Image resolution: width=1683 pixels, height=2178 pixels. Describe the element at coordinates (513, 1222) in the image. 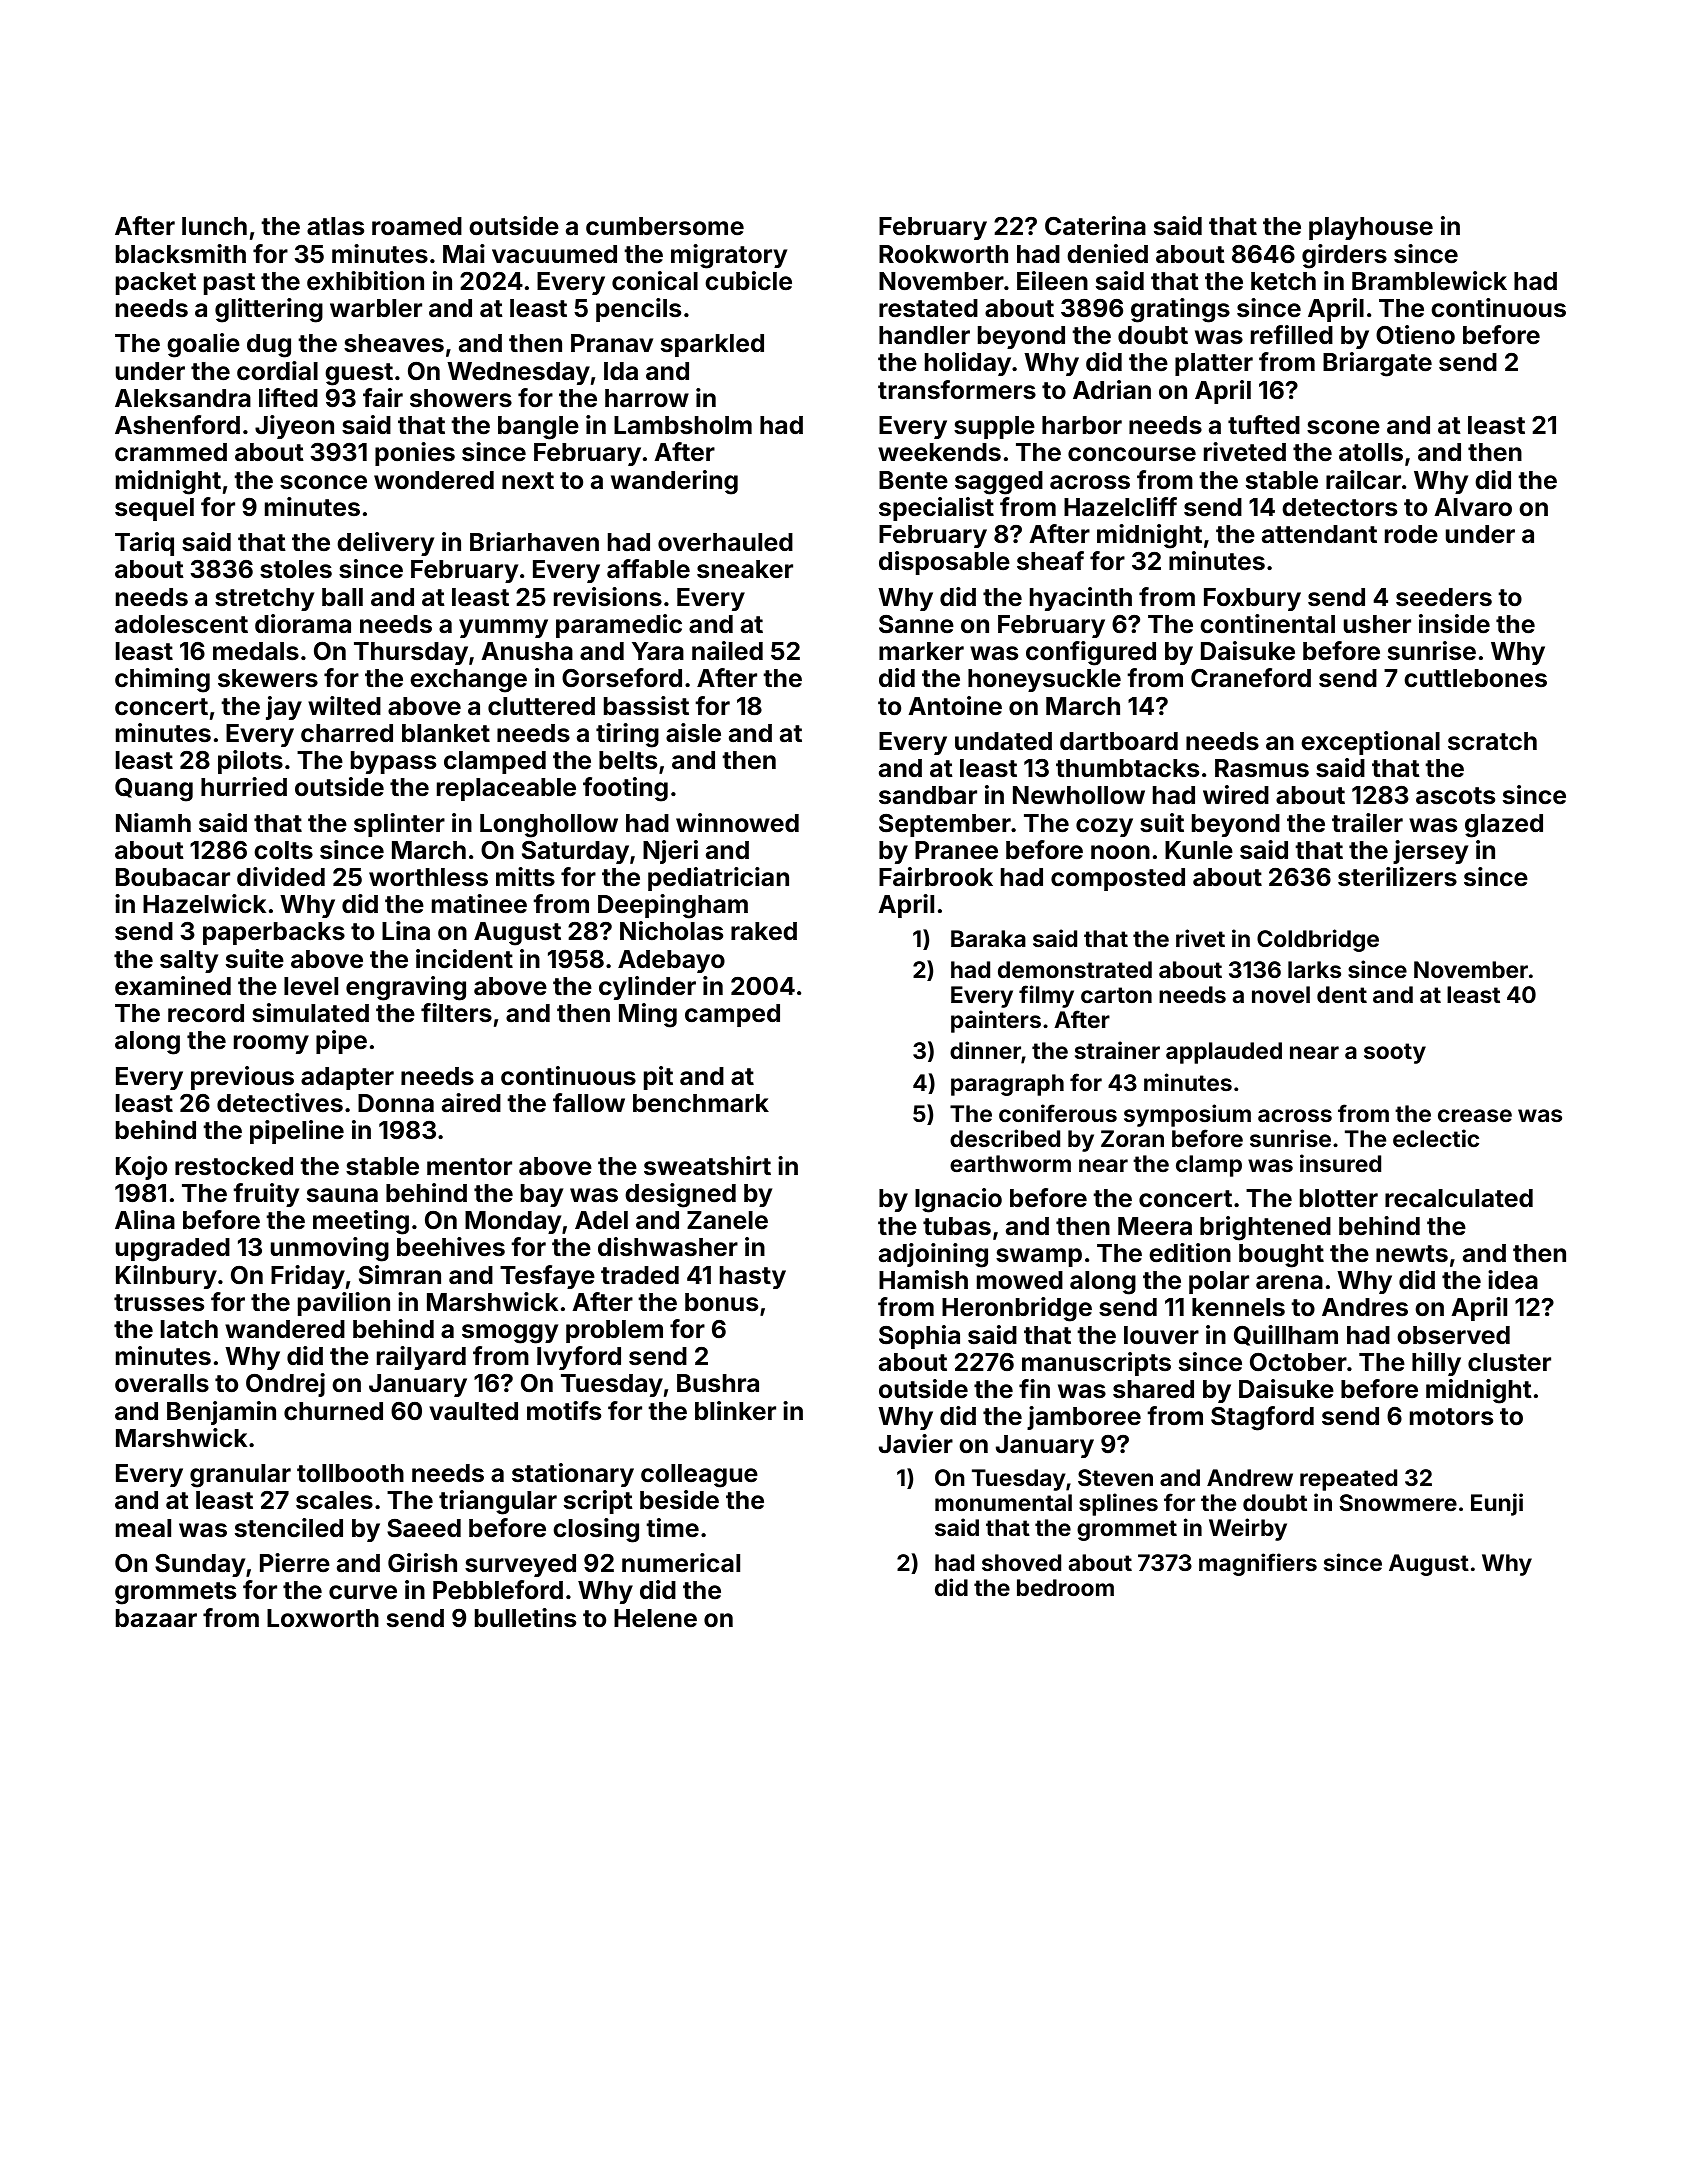

I see `Monday` at that location.
